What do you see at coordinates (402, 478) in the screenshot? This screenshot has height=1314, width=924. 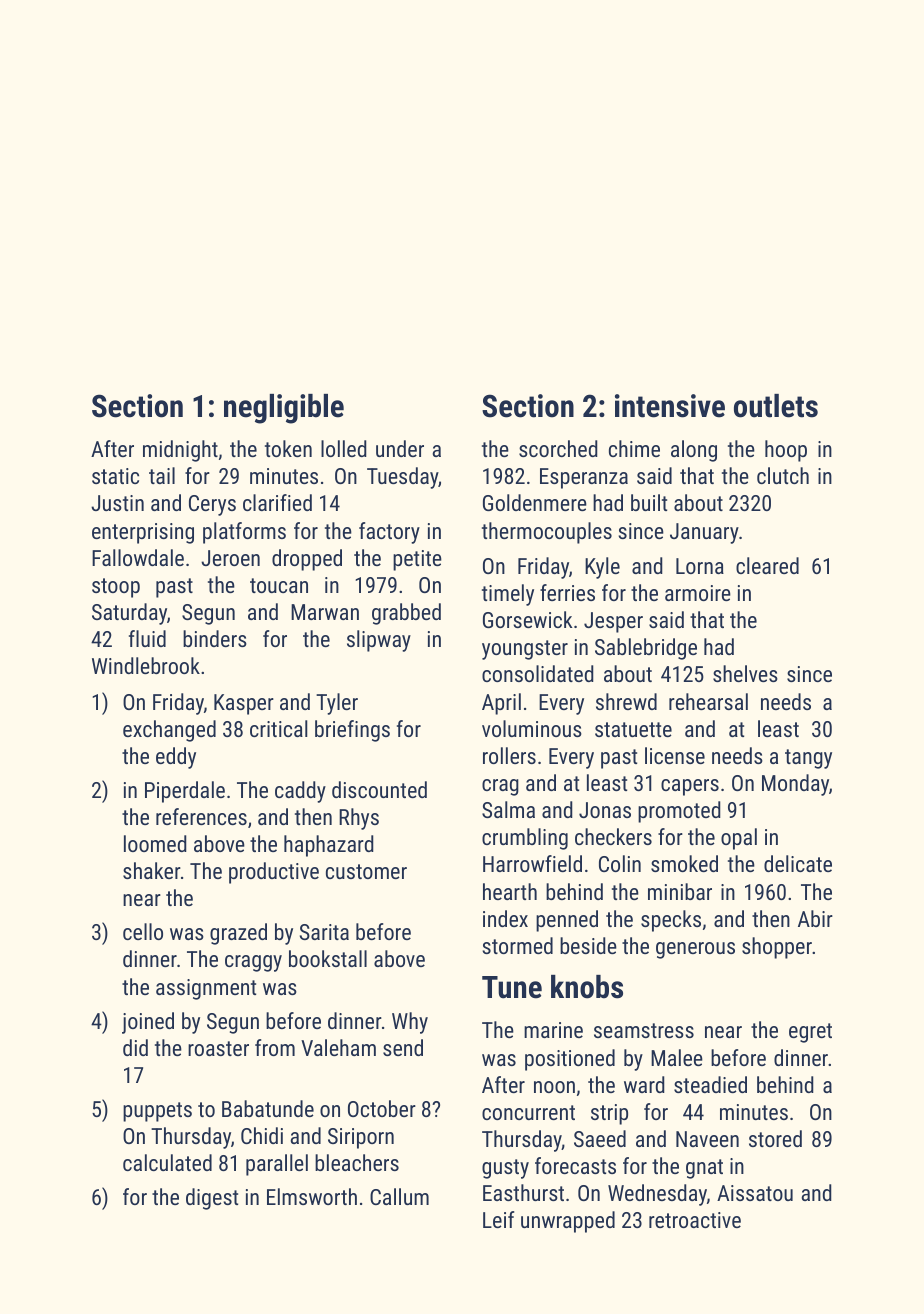 I see `Tuesday` at bounding box center [402, 478].
